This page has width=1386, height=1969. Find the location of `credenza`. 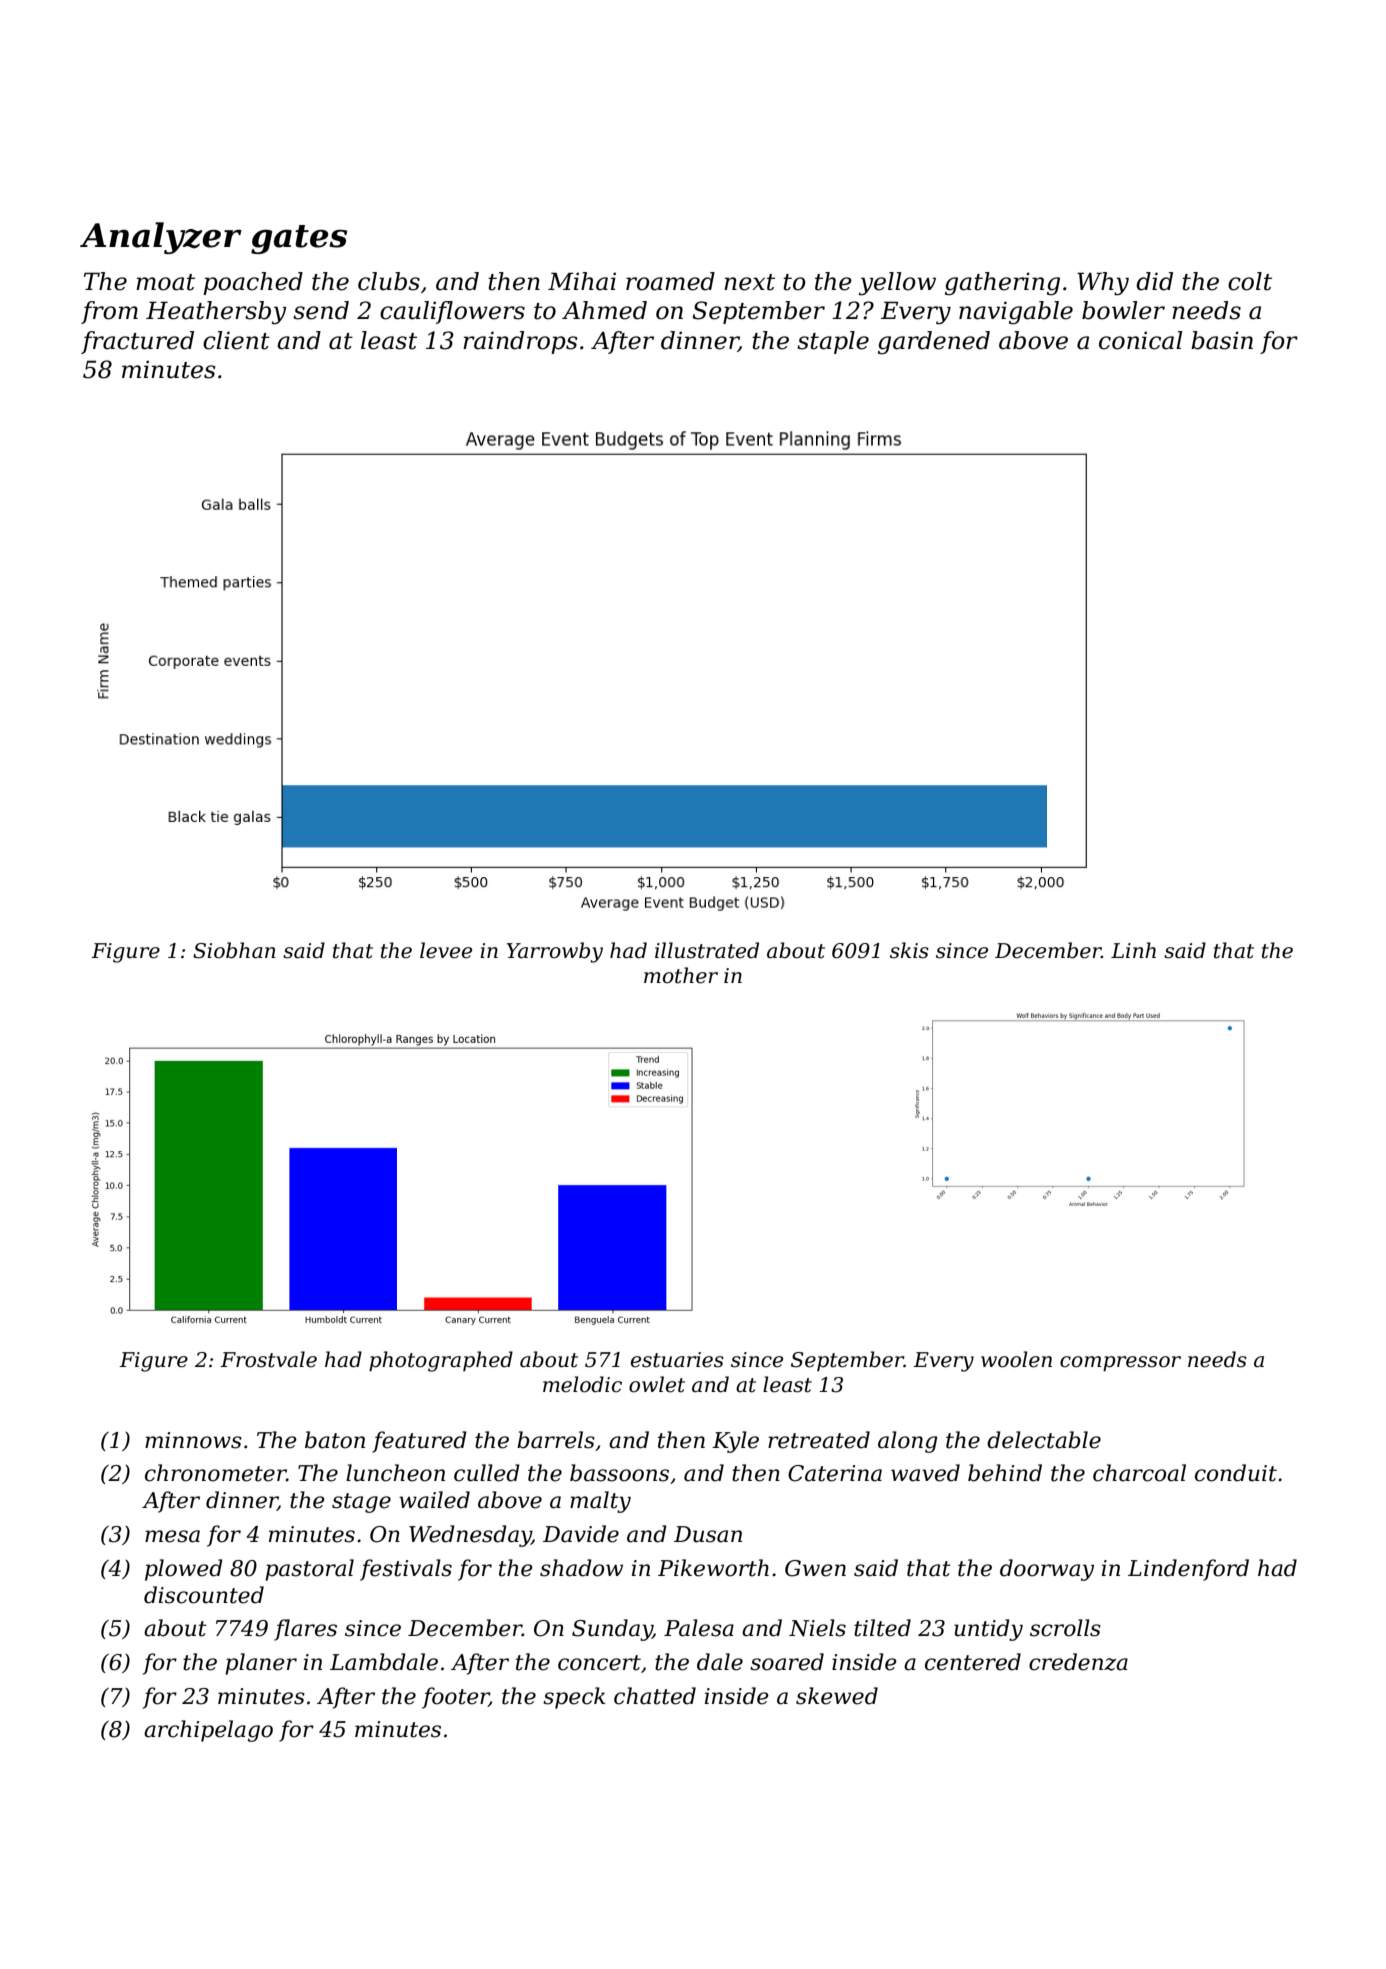

credenza is located at coordinates (1078, 1662).
